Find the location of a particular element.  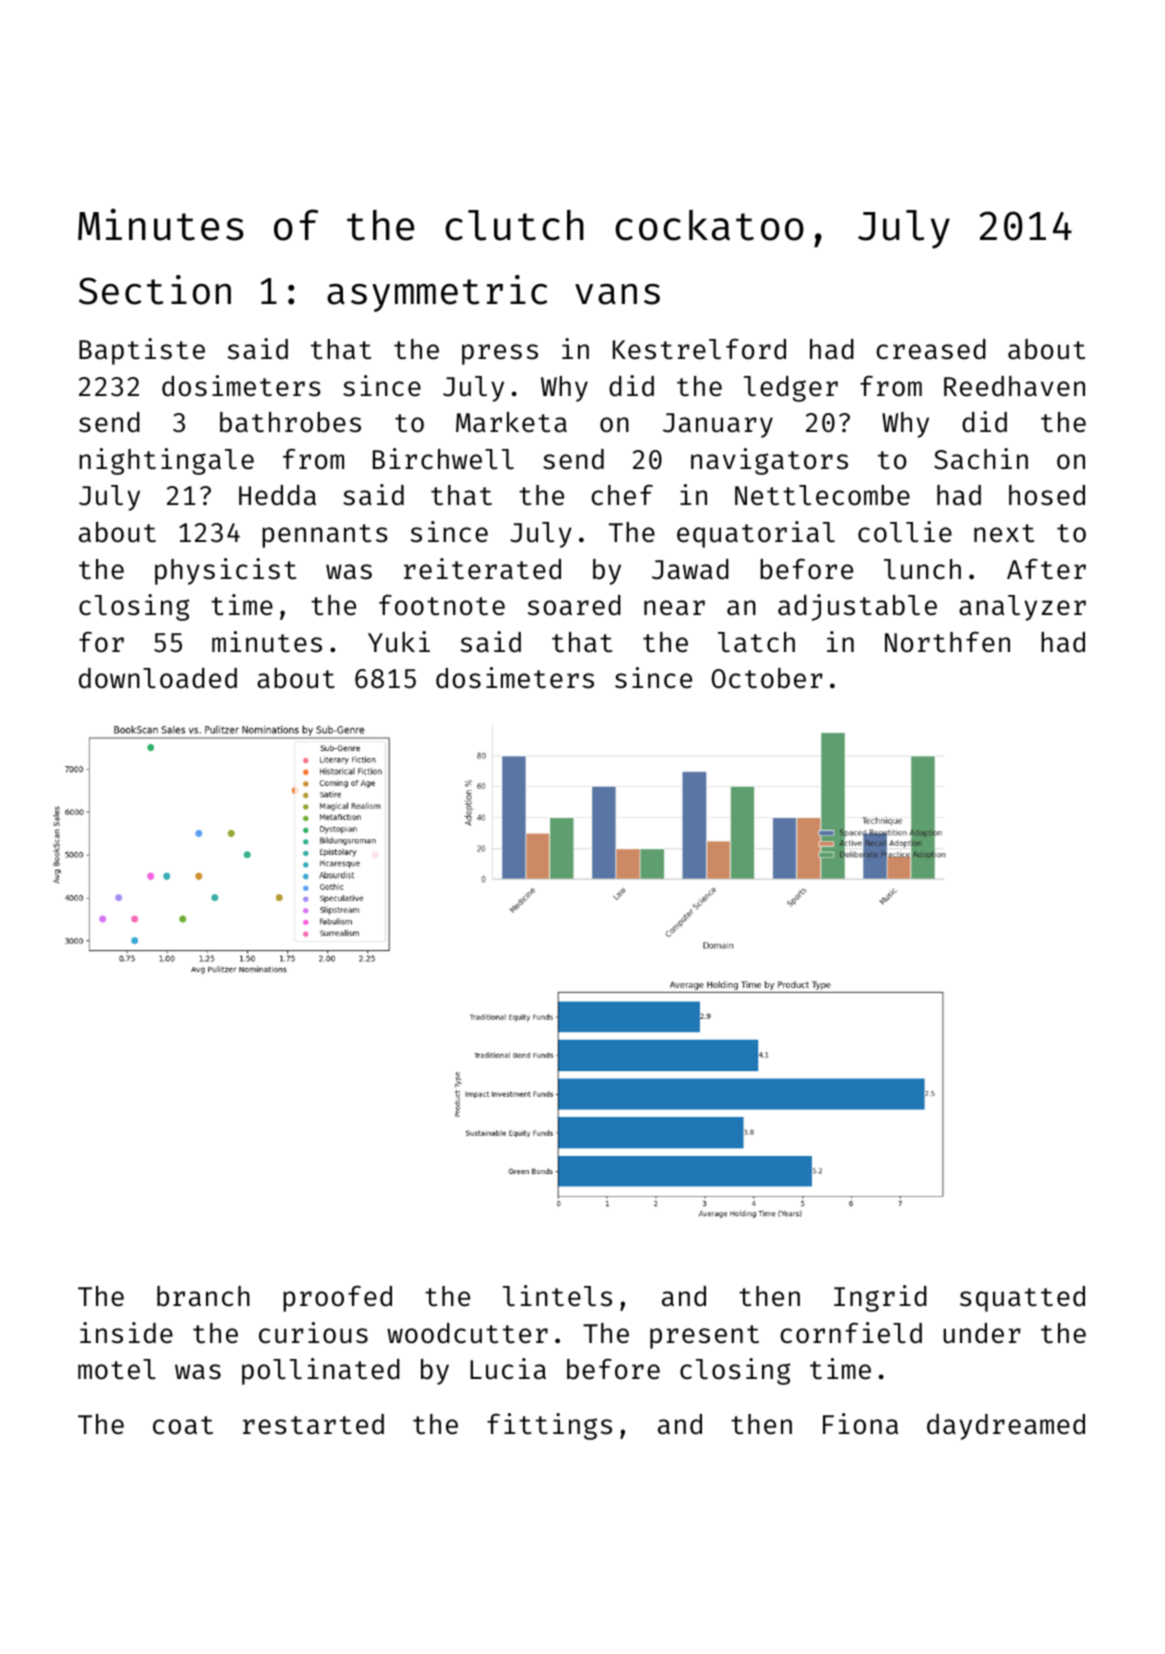

restarted is located at coordinates (313, 1424).
